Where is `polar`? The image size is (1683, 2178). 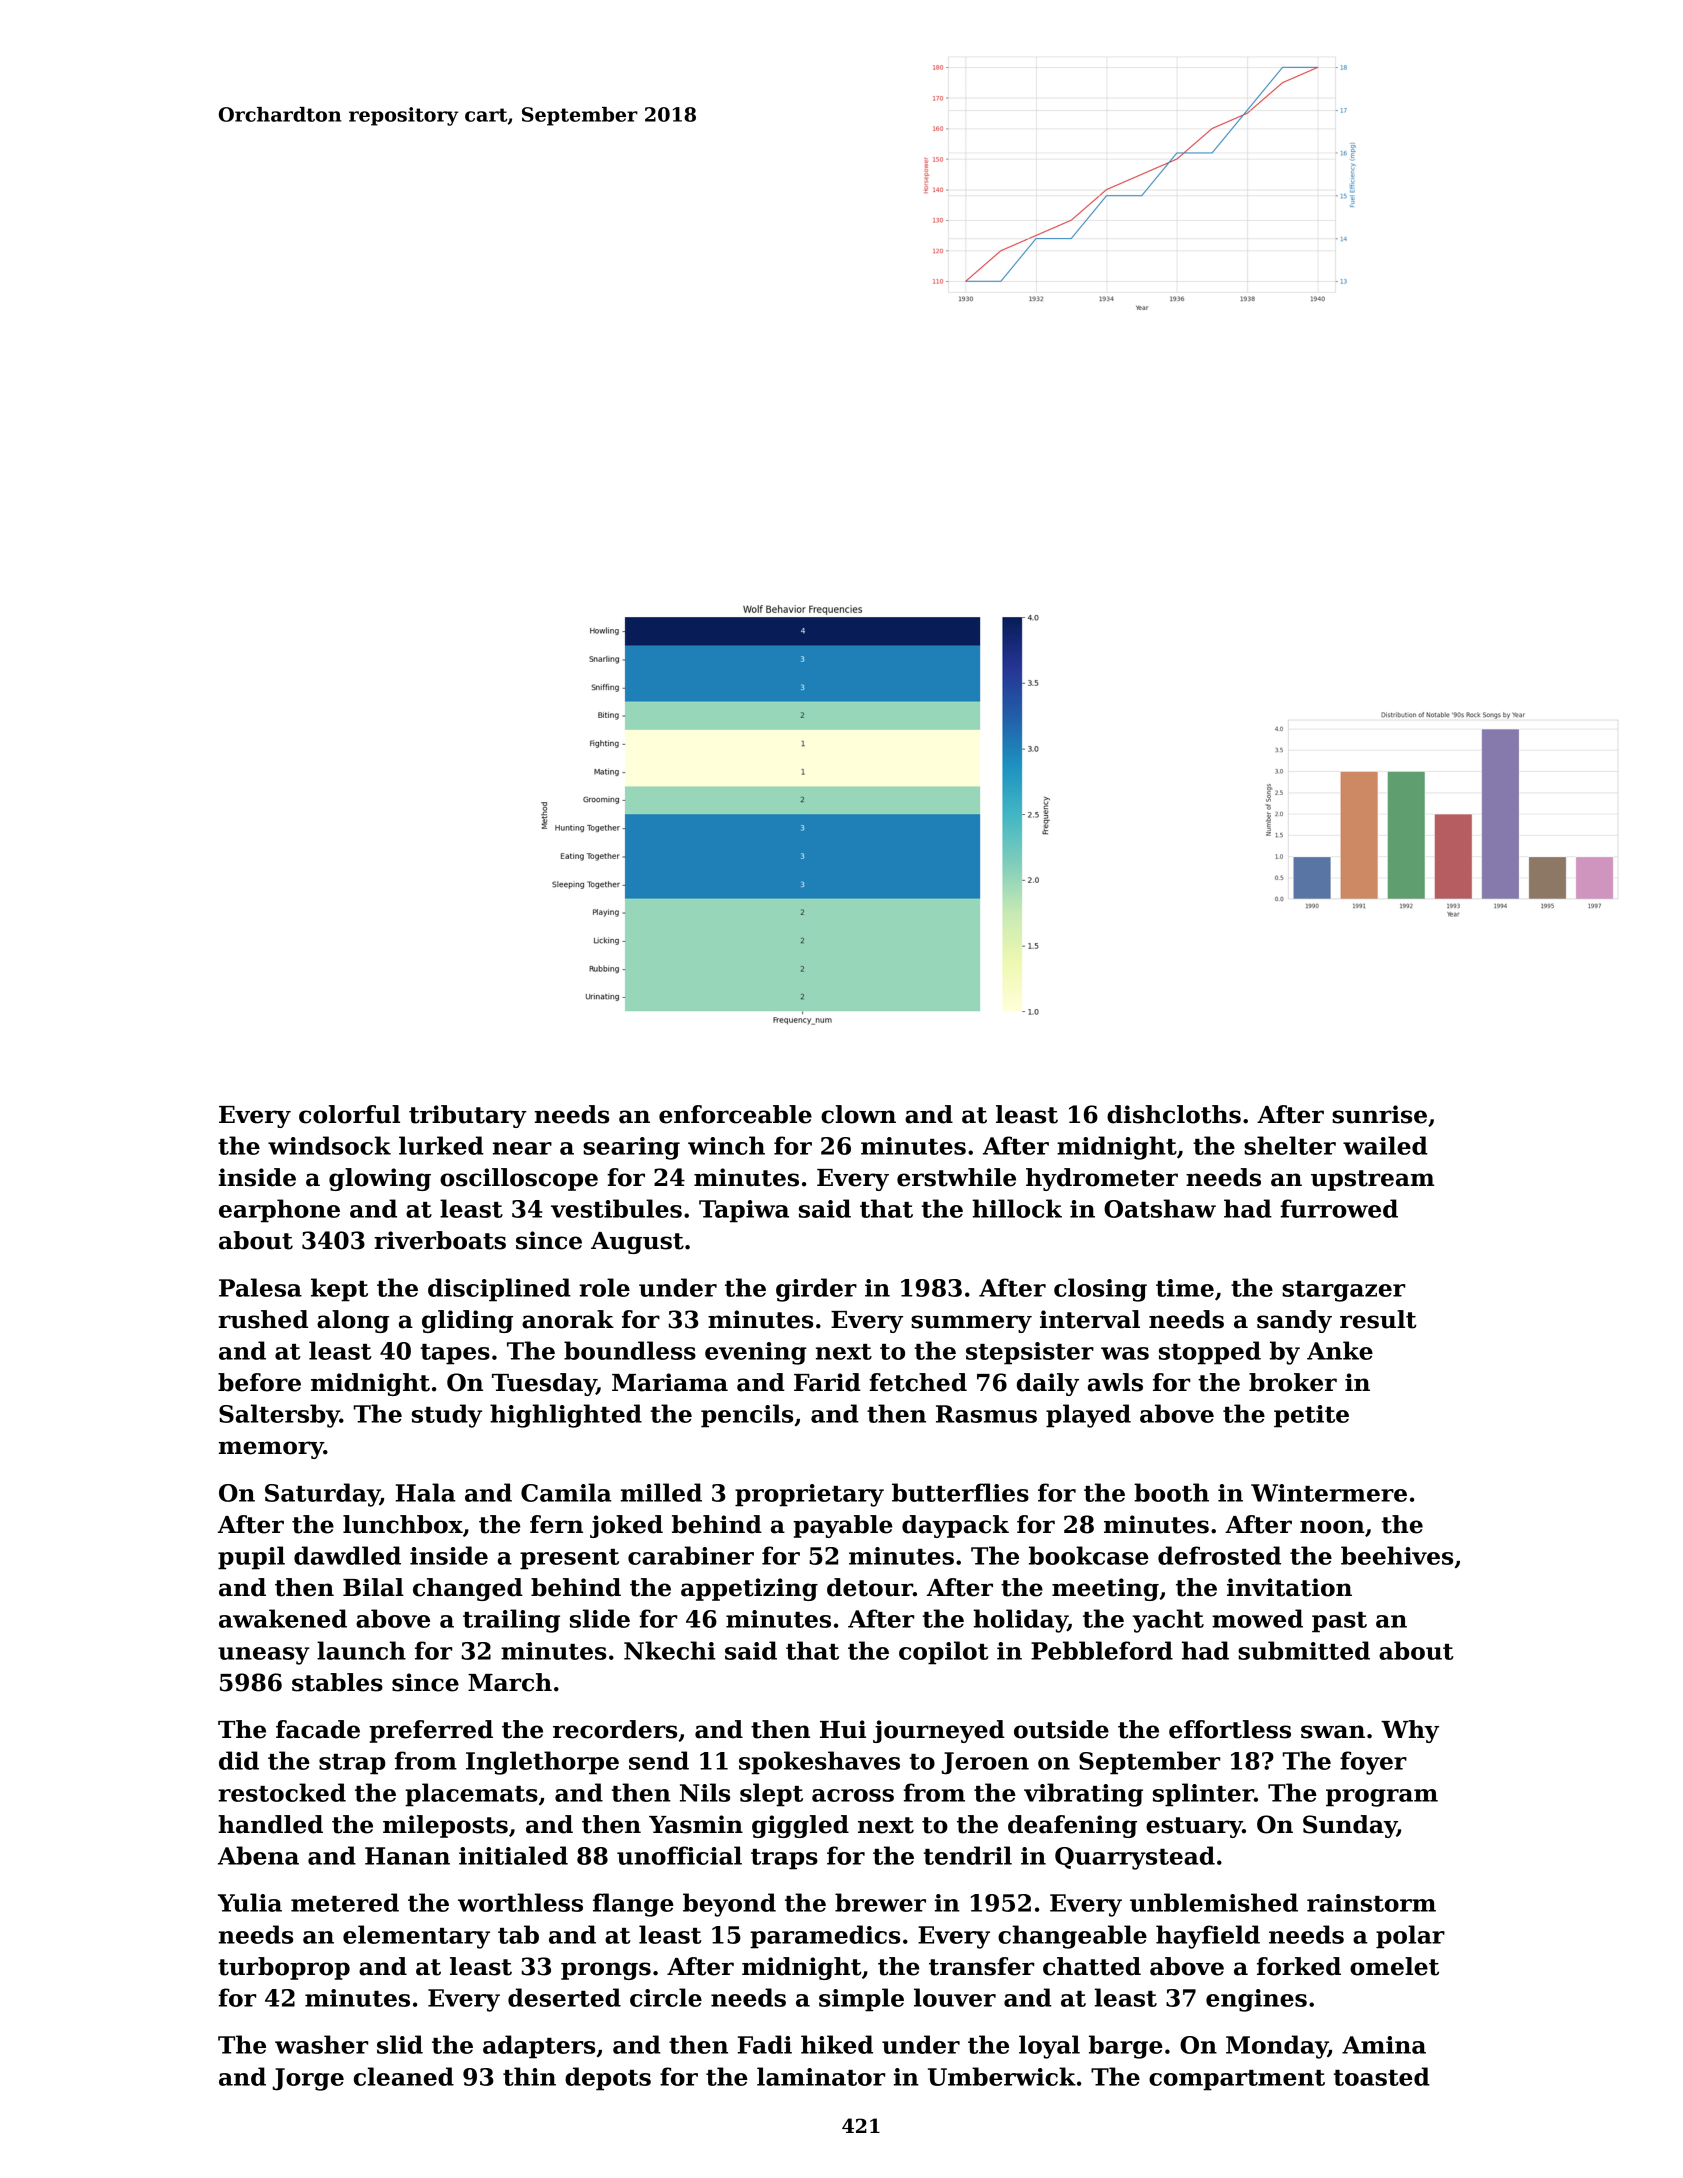 polar is located at coordinates (1410, 1937).
